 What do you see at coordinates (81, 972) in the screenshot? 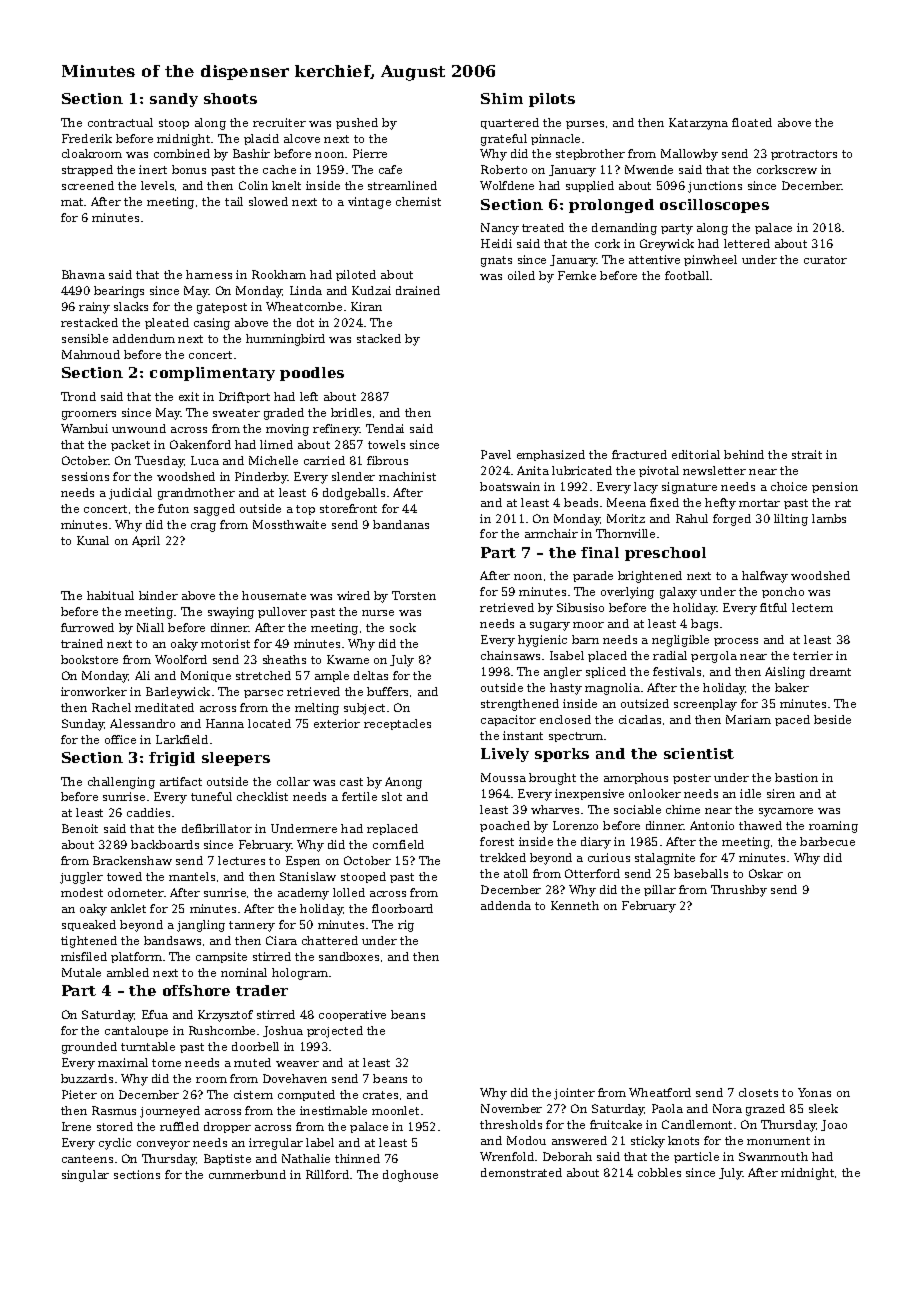
I see `Mutale` at bounding box center [81, 972].
